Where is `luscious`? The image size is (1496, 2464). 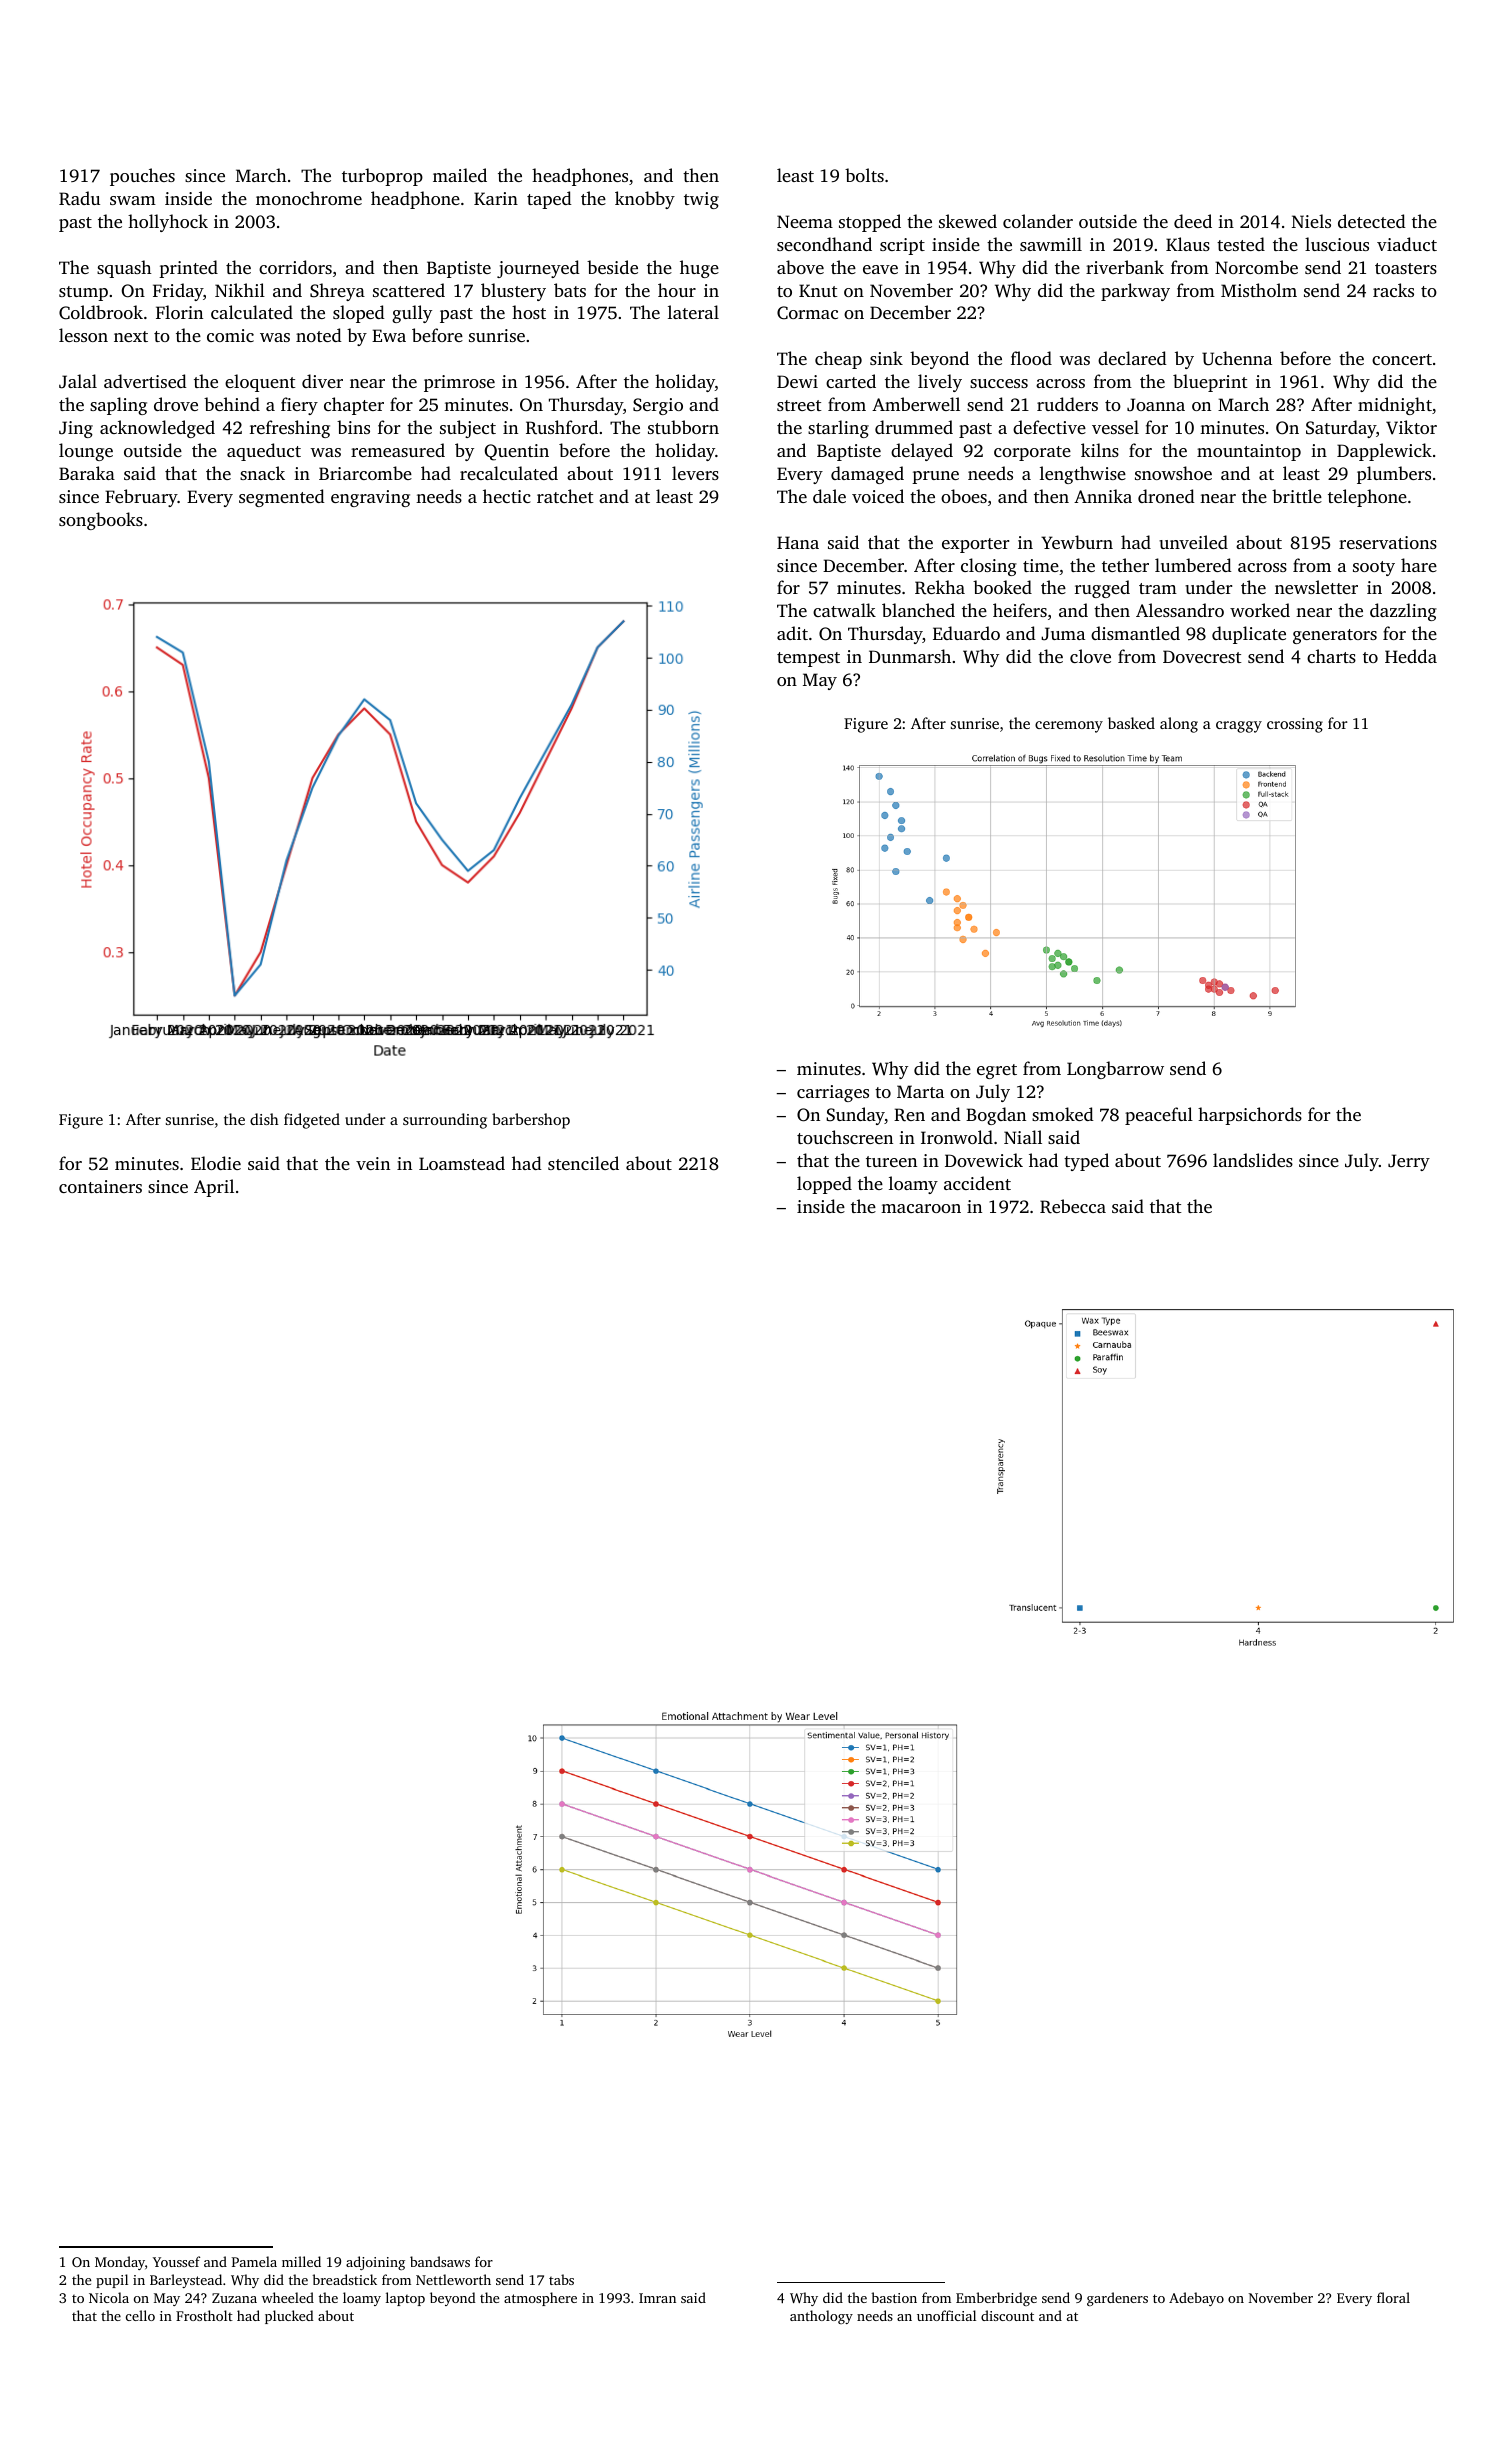
luscious is located at coordinates (1337, 244).
